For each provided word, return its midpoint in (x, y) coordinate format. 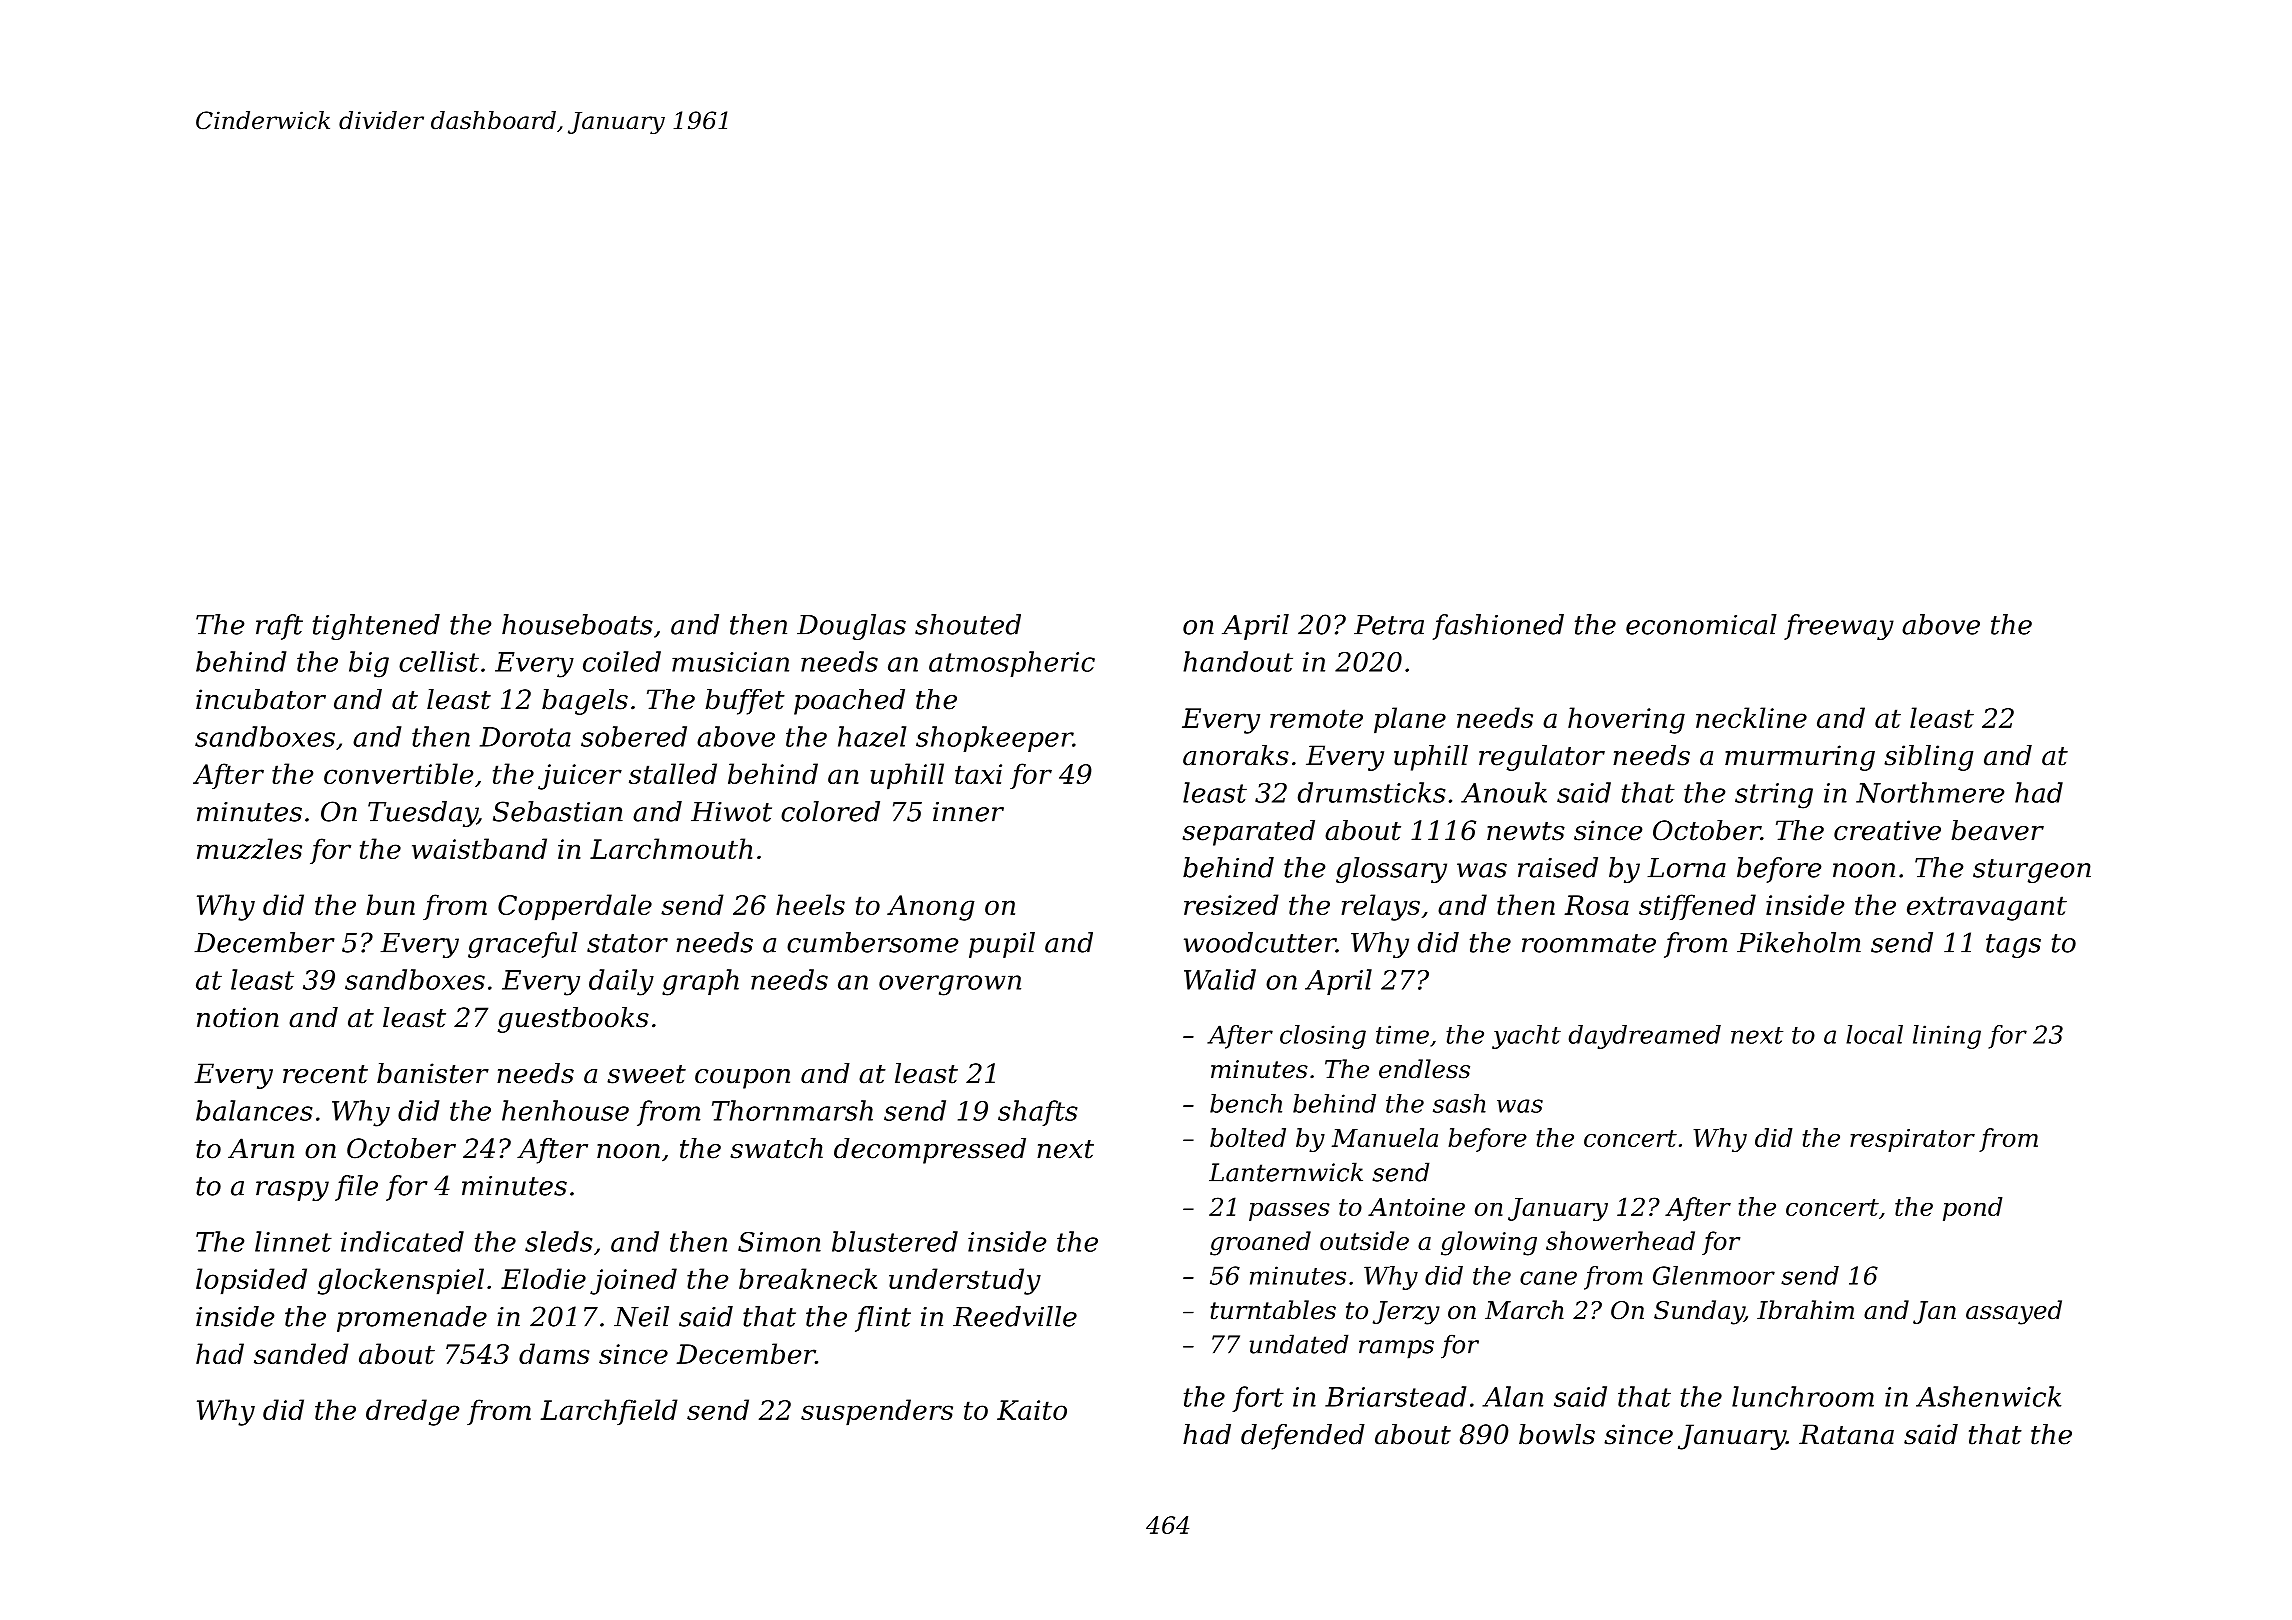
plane (1410, 720)
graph (700, 982)
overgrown (950, 985)
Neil (641, 1316)
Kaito (1032, 1410)
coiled (622, 661)
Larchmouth (671, 848)
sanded (301, 1353)
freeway (1839, 627)
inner (968, 812)
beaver (1997, 830)
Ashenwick (1988, 1396)
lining (1947, 1037)
